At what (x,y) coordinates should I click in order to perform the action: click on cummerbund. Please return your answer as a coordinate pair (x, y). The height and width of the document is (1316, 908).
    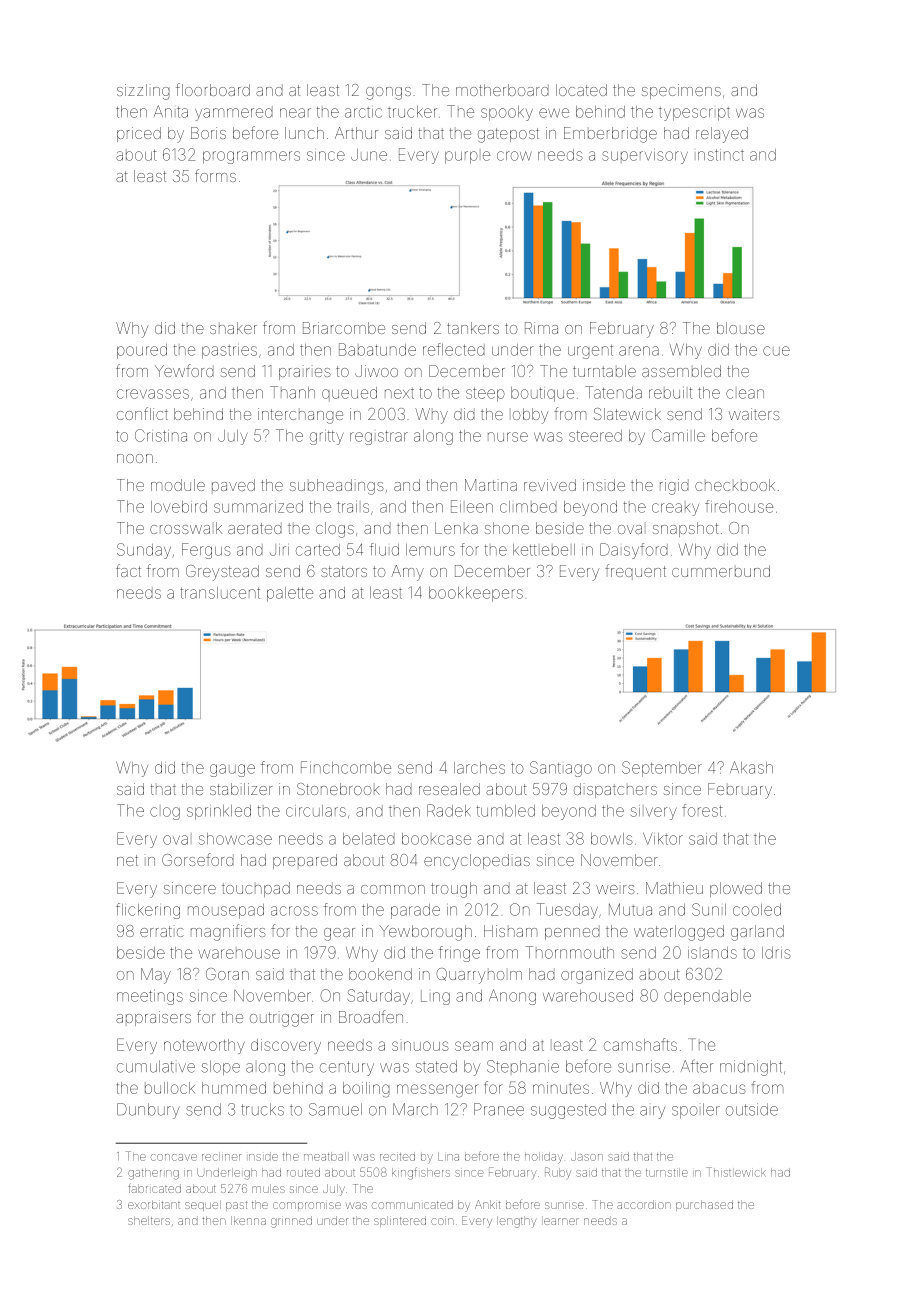
    Looking at the image, I should click on (721, 571).
